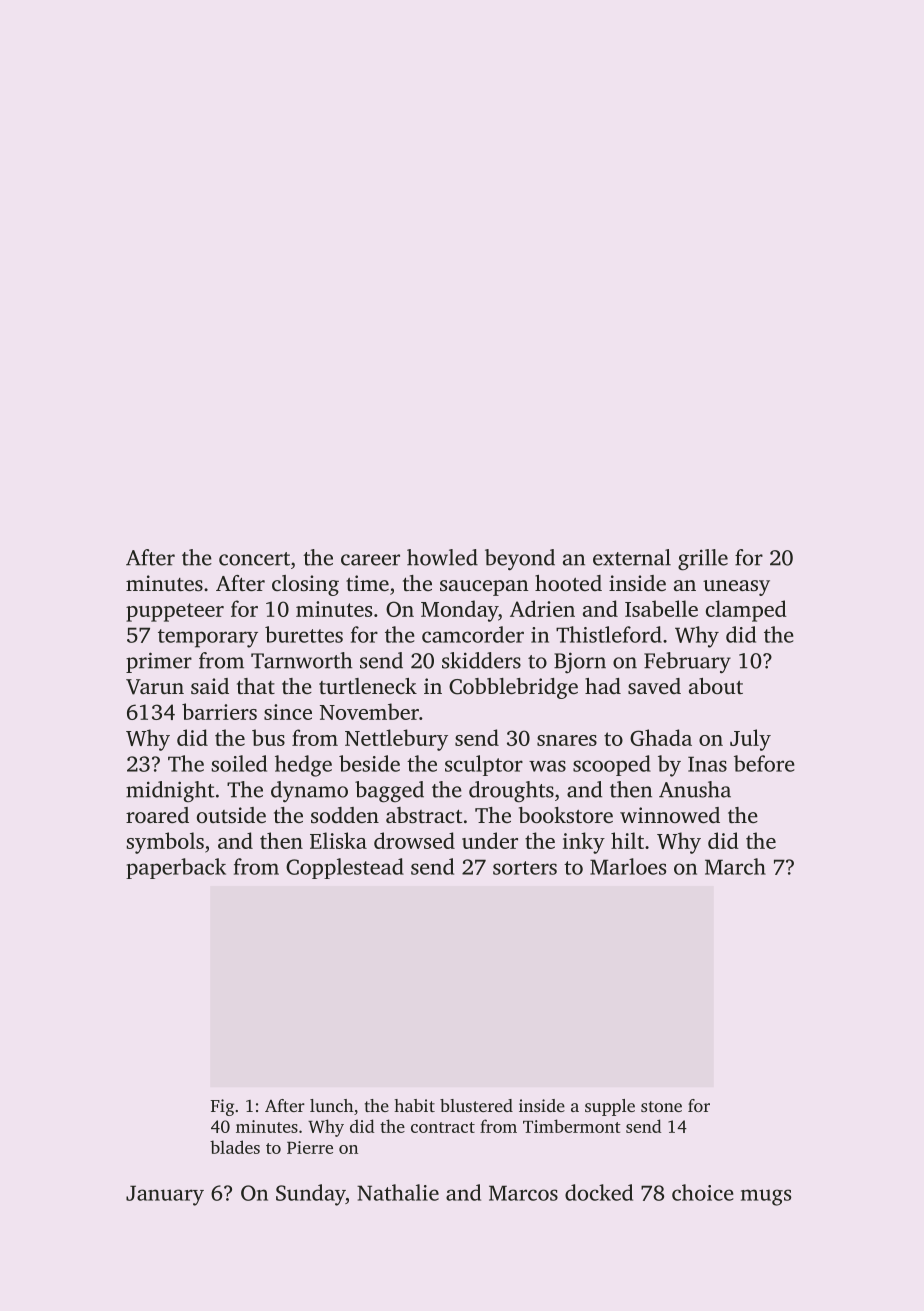  I want to click on supple, so click(610, 1107).
